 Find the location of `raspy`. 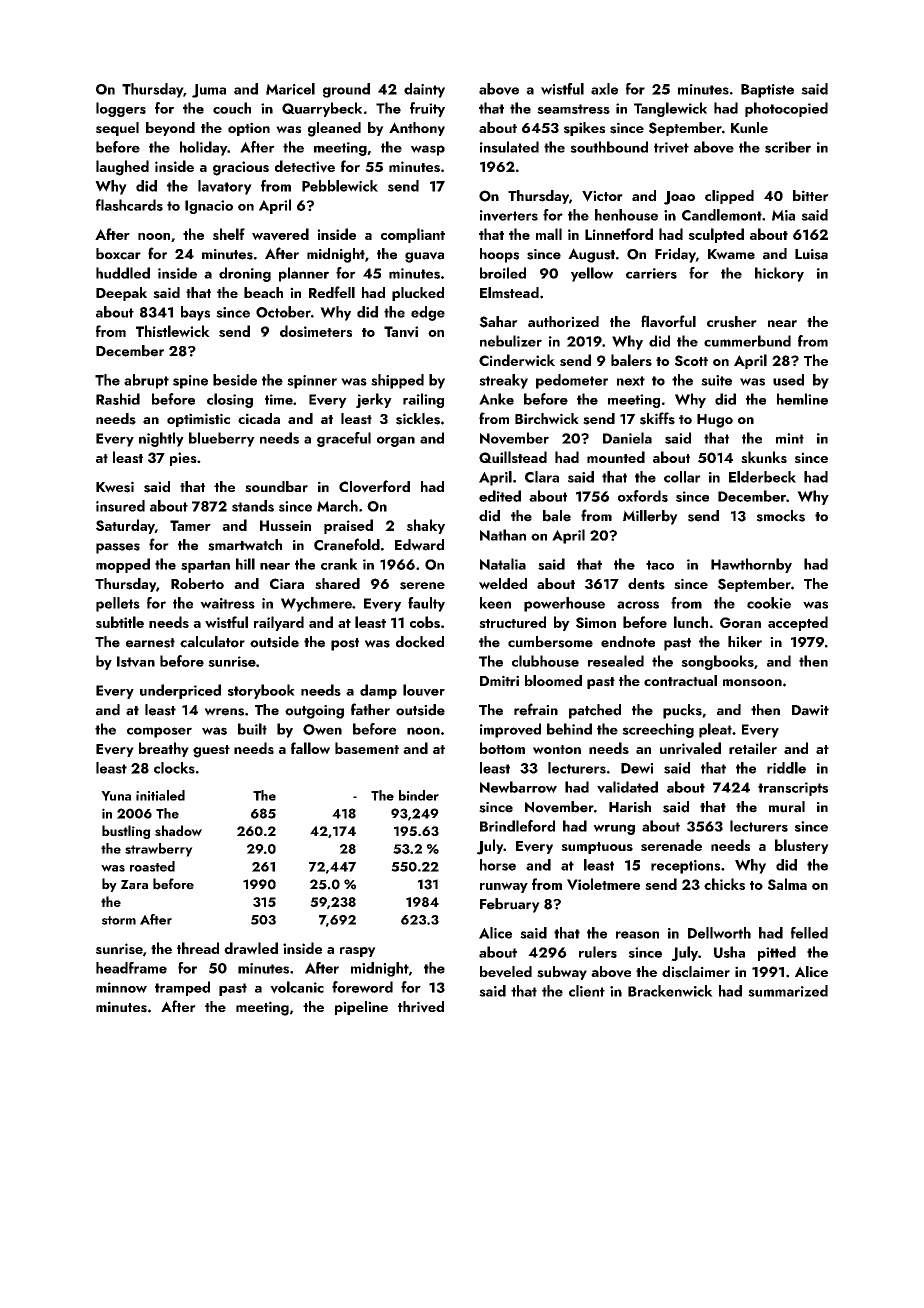

raspy is located at coordinates (358, 952).
